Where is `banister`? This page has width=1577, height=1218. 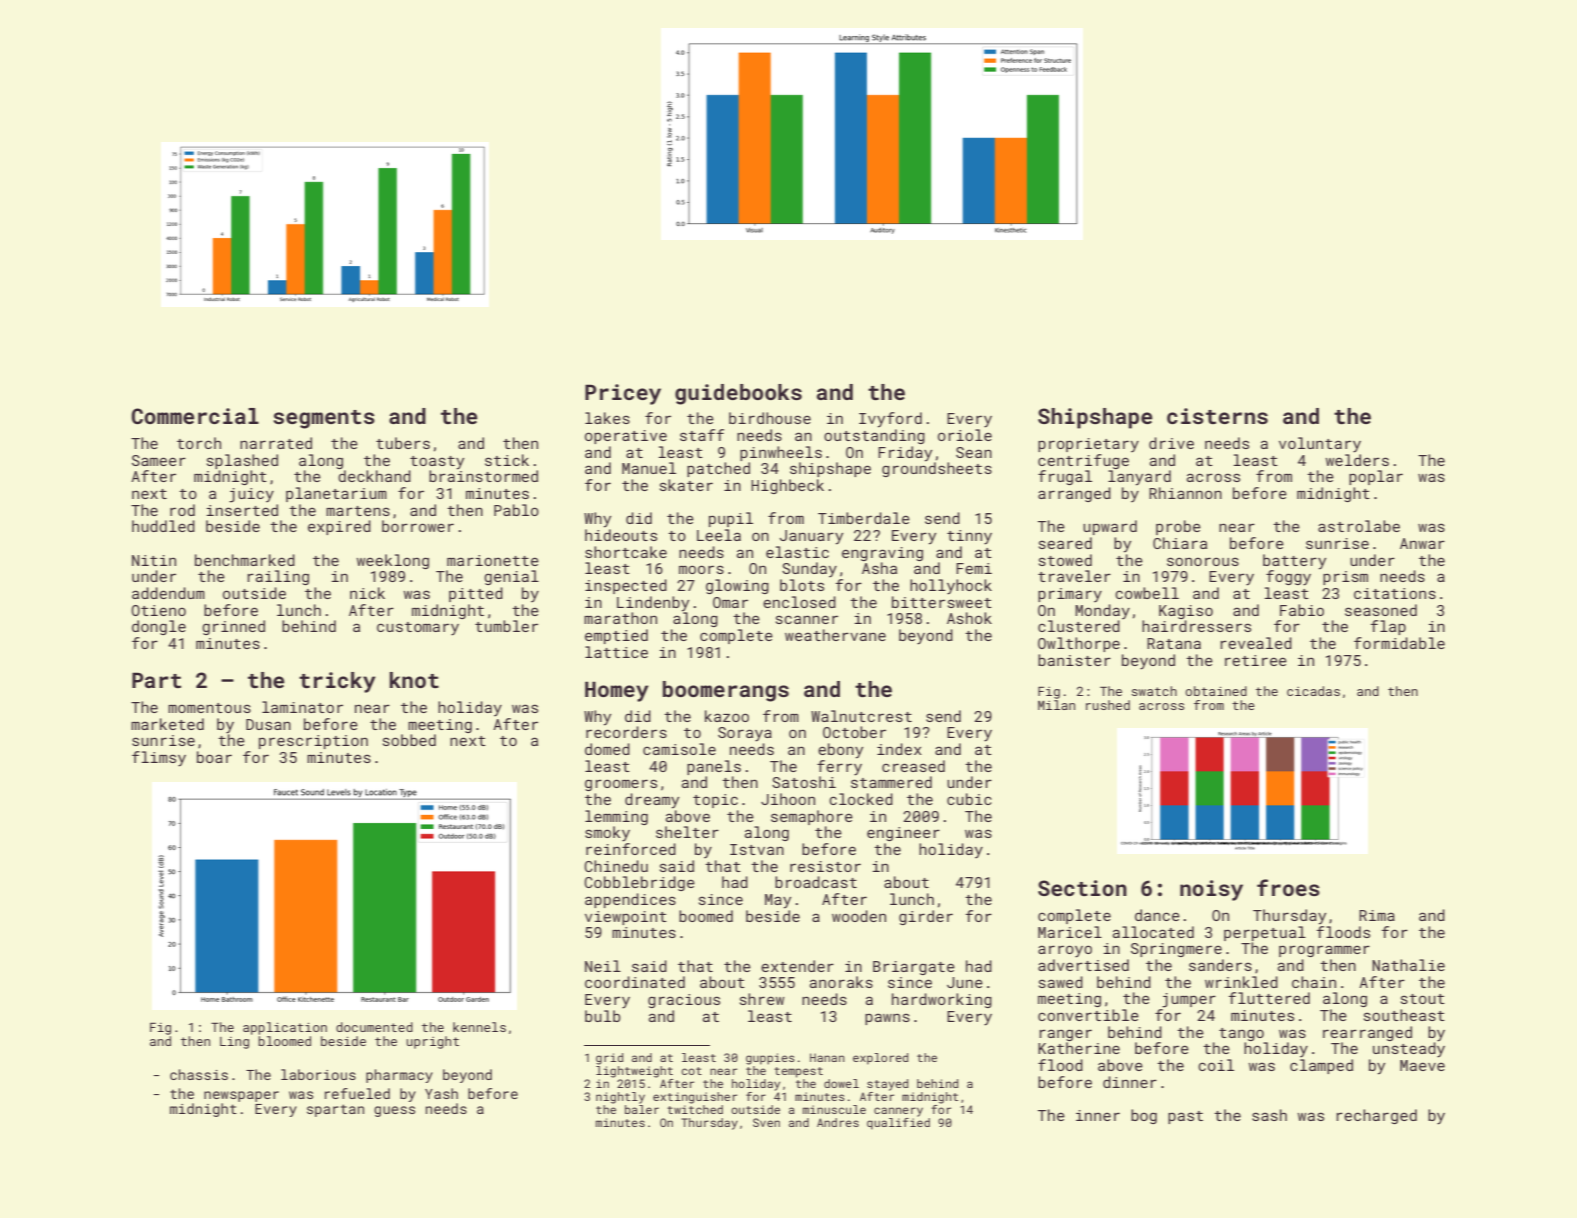
banister is located at coordinates (1074, 660).
